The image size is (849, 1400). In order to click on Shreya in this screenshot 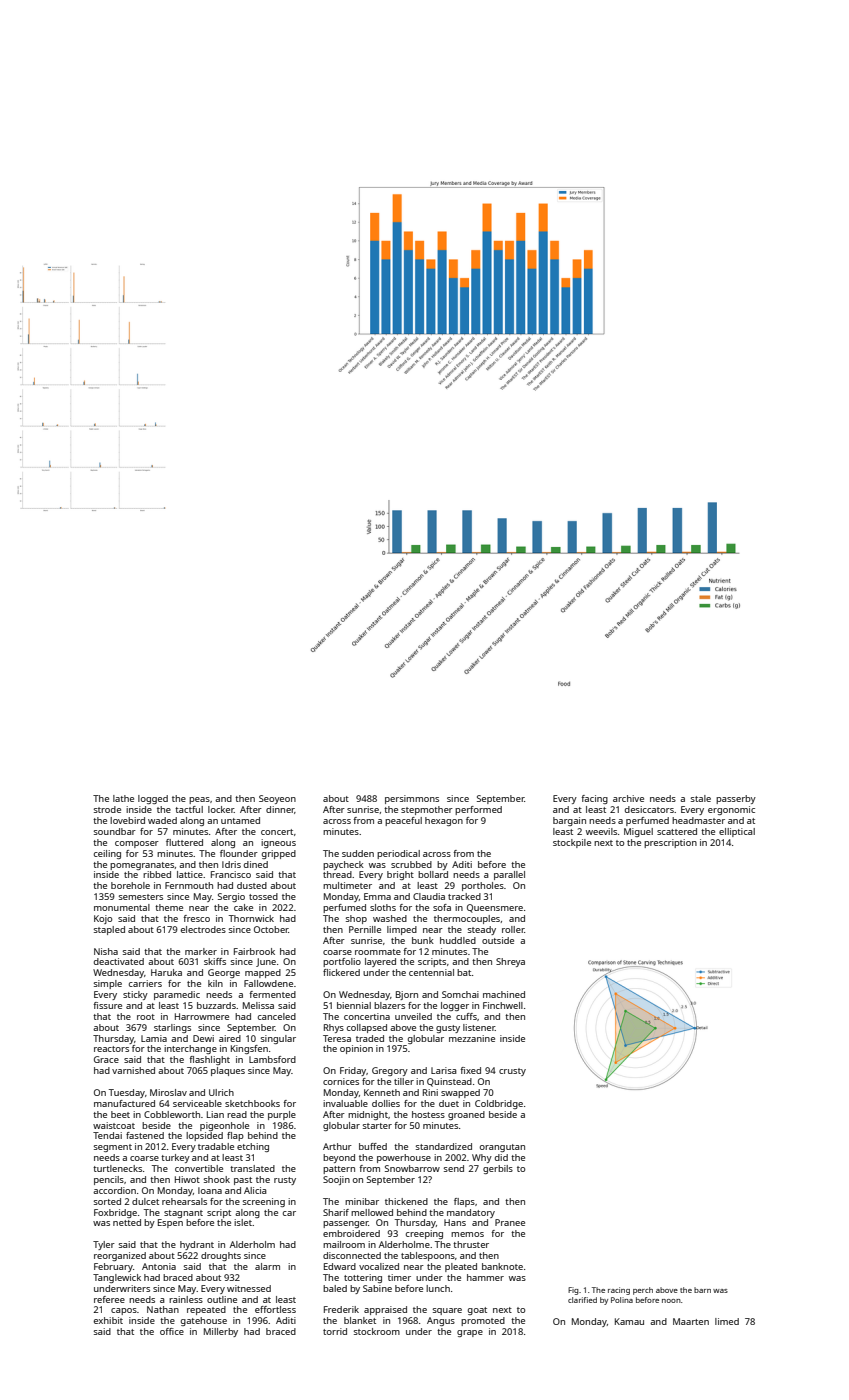, I will do `click(510, 962)`.
